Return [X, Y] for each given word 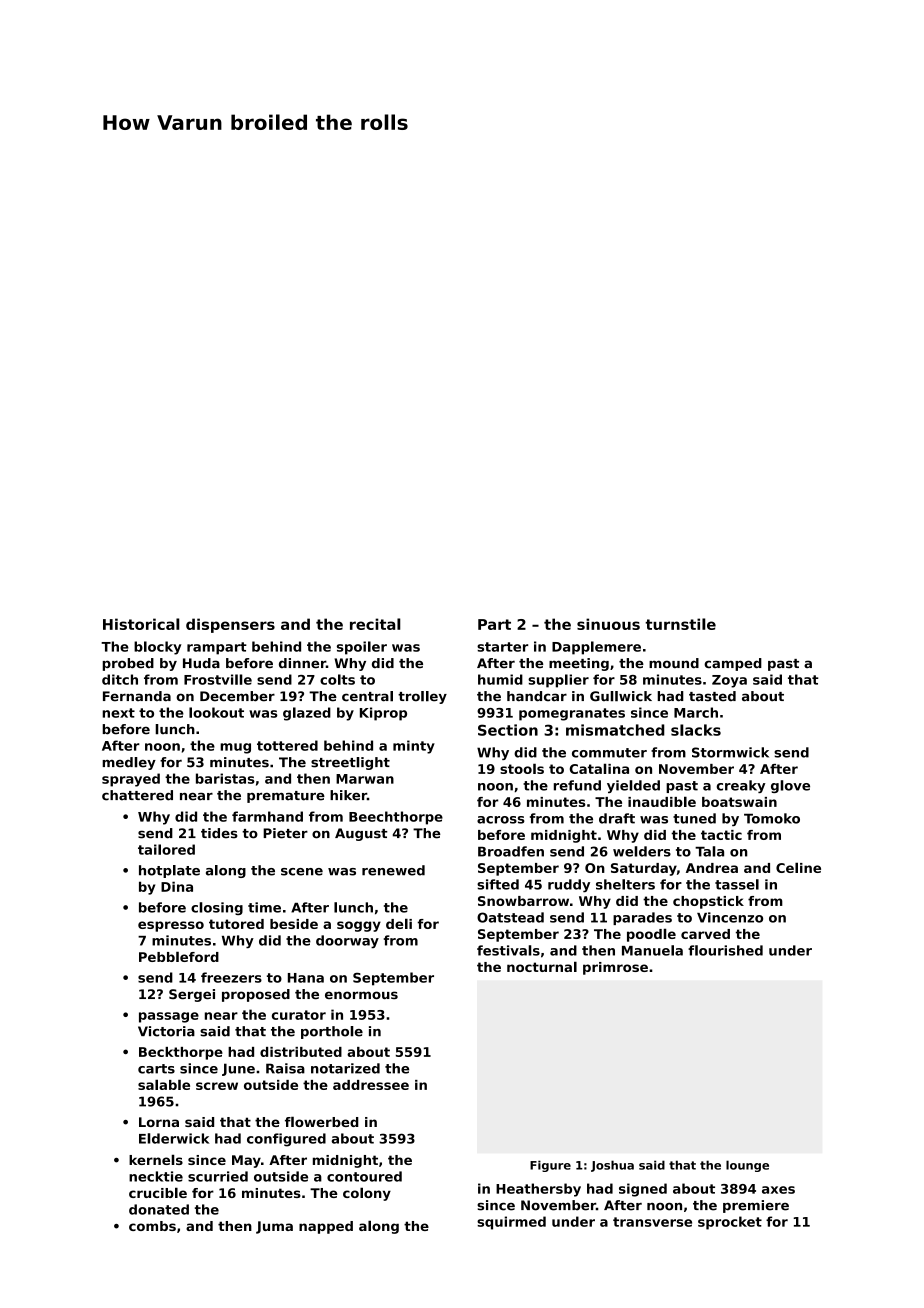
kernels [156, 1159]
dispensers [230, 625]
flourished [725, 950]
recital [375, 624]
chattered [137, 795]
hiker [348, 795]
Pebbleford [179, 956]
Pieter [285, 833]
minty [414, 747]
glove [790, 786]
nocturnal [542, 966]
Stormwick [730, 752]
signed [643, 1190]
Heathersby [538, 1190]
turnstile [680, 624]
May [246, 1161]
